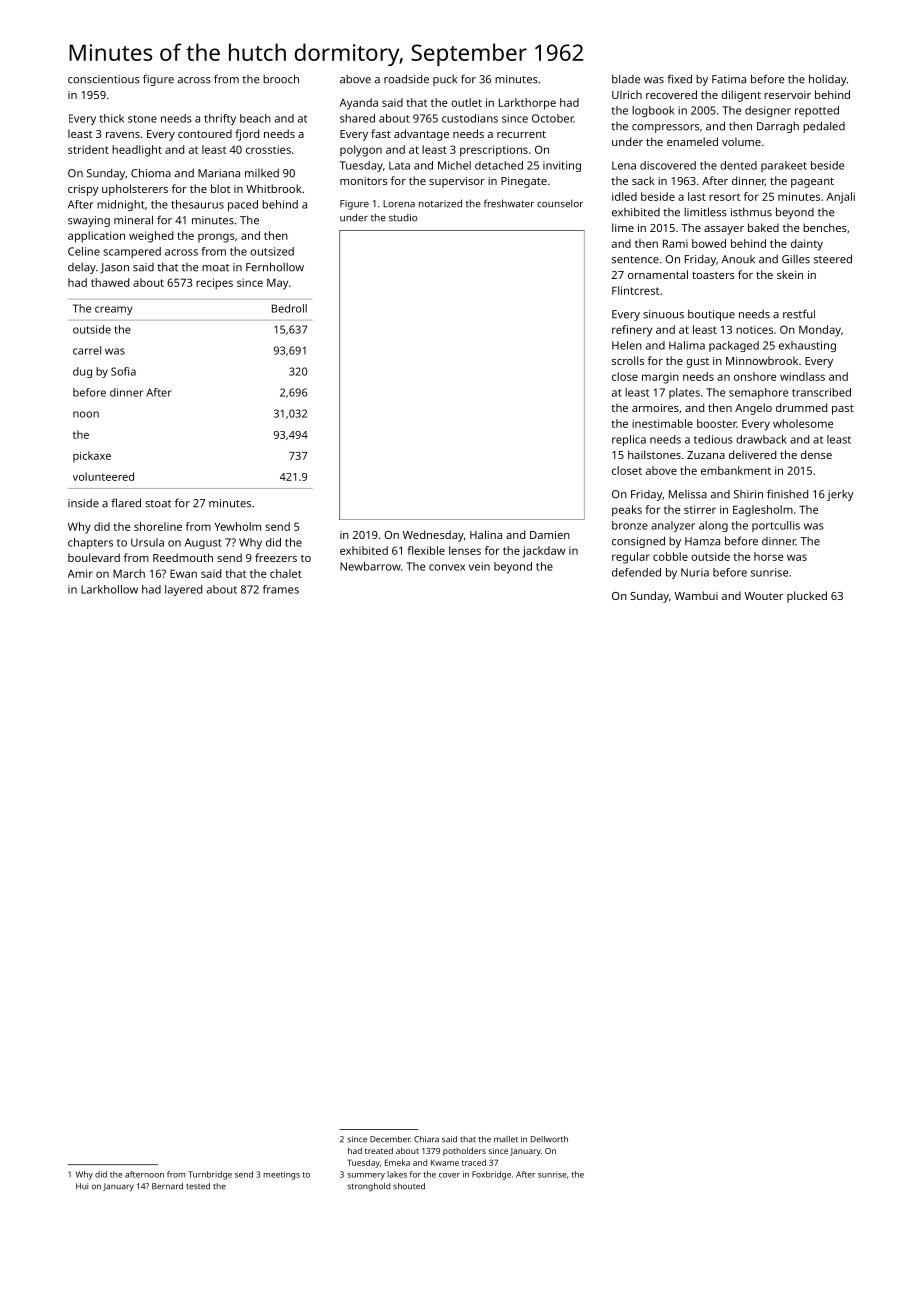 This screenshot has height=1308, width=924. Describe the element at coordinates (509, 203) in the screenshot. I see `freshwater` at that location.
